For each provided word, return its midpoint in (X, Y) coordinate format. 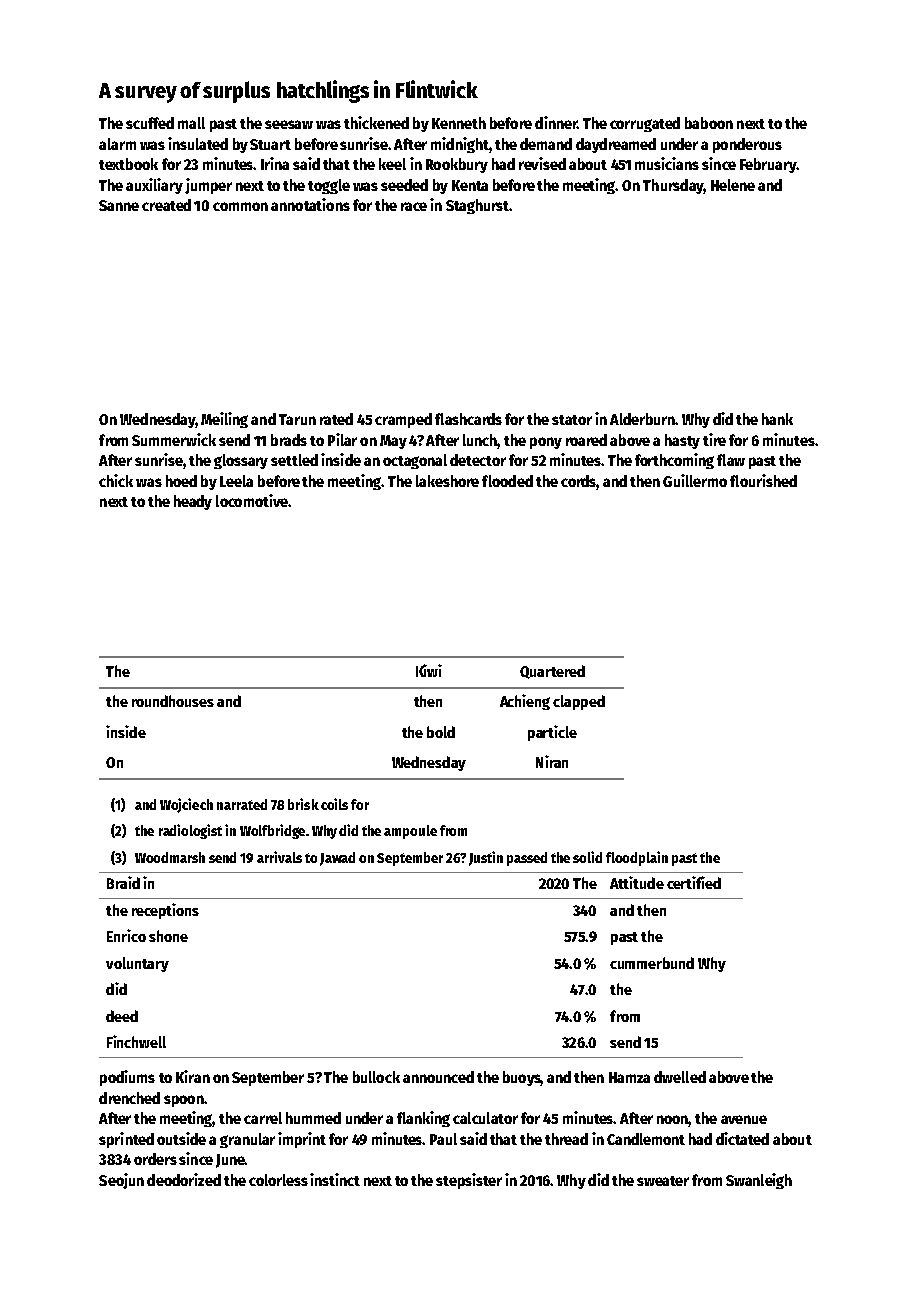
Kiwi (429, 670)
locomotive (252, 500)
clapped (579, 702)
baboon (709, 123)
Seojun (121, 1181)
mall (191, 123)
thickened (376, 122)
